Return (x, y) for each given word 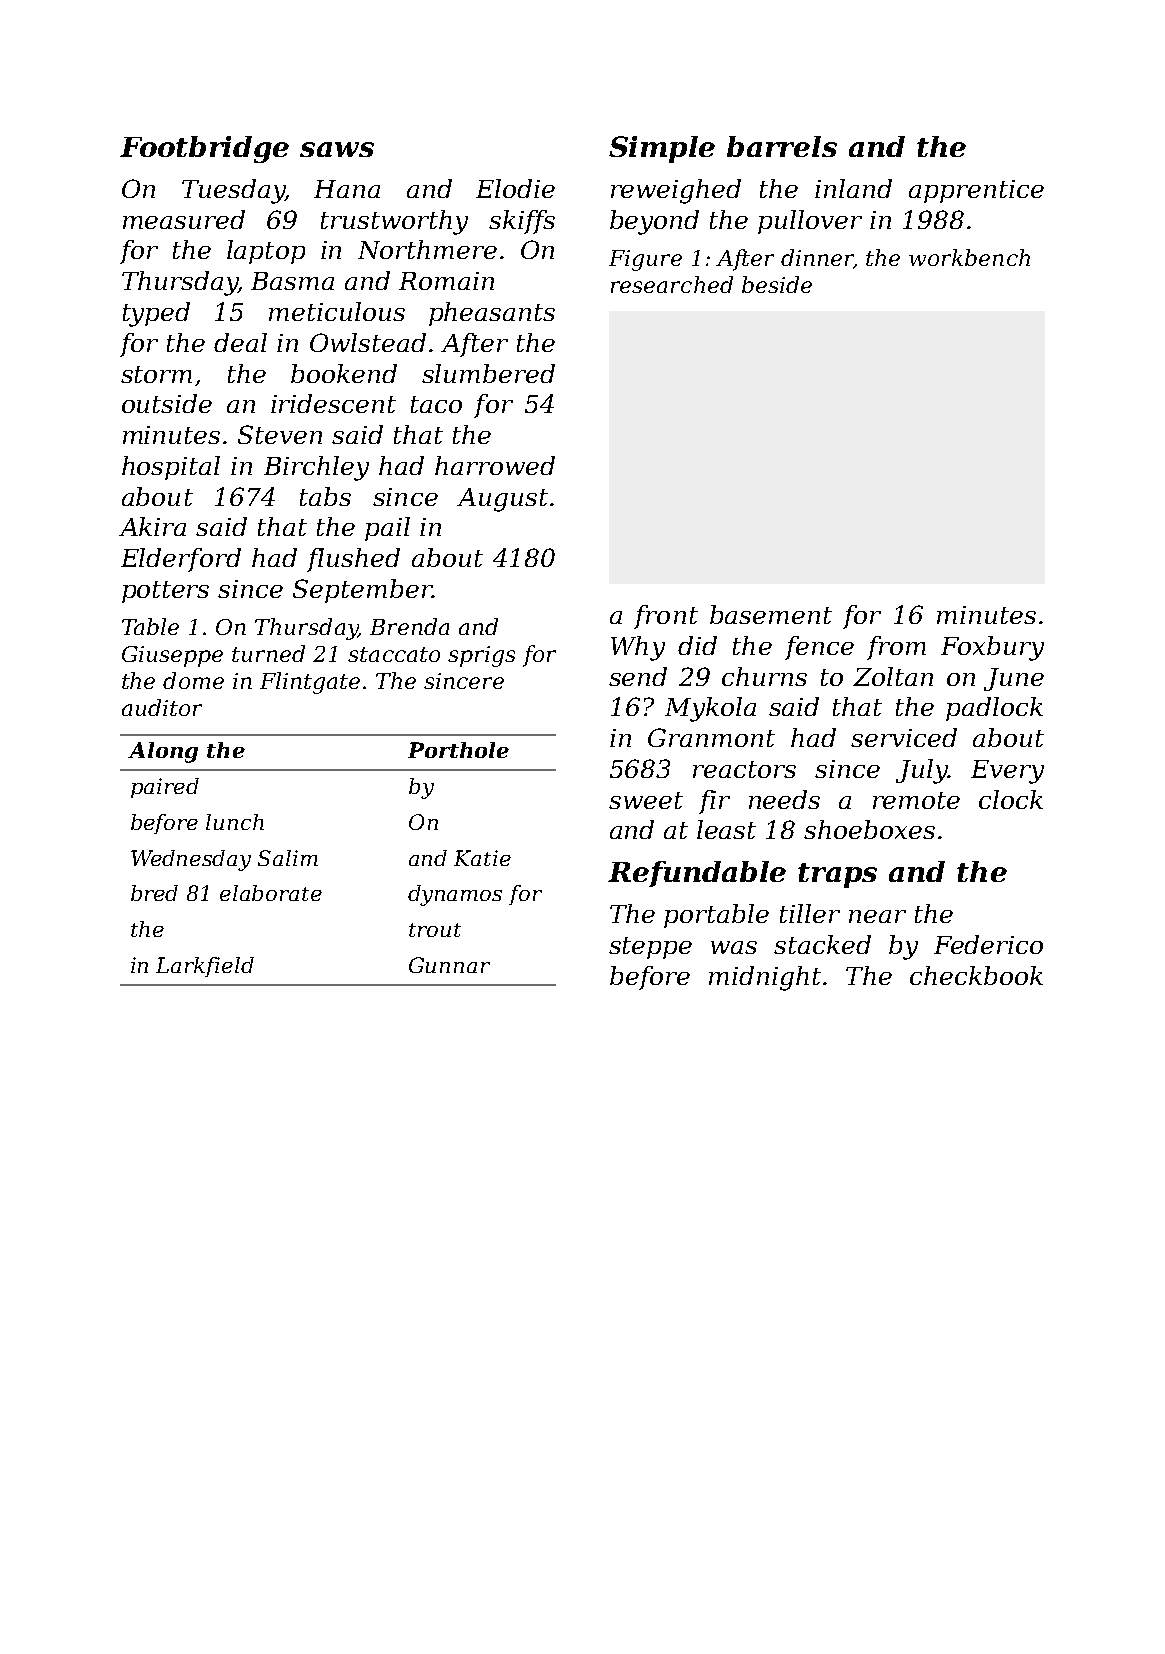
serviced (904, 737)
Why (638, 648)
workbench (969, 257)
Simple (662, 149)
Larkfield (205, 967)
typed (156, 314)
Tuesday (233, 191)
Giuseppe (172, 656)
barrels (782, 146)
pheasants (492, 314)
